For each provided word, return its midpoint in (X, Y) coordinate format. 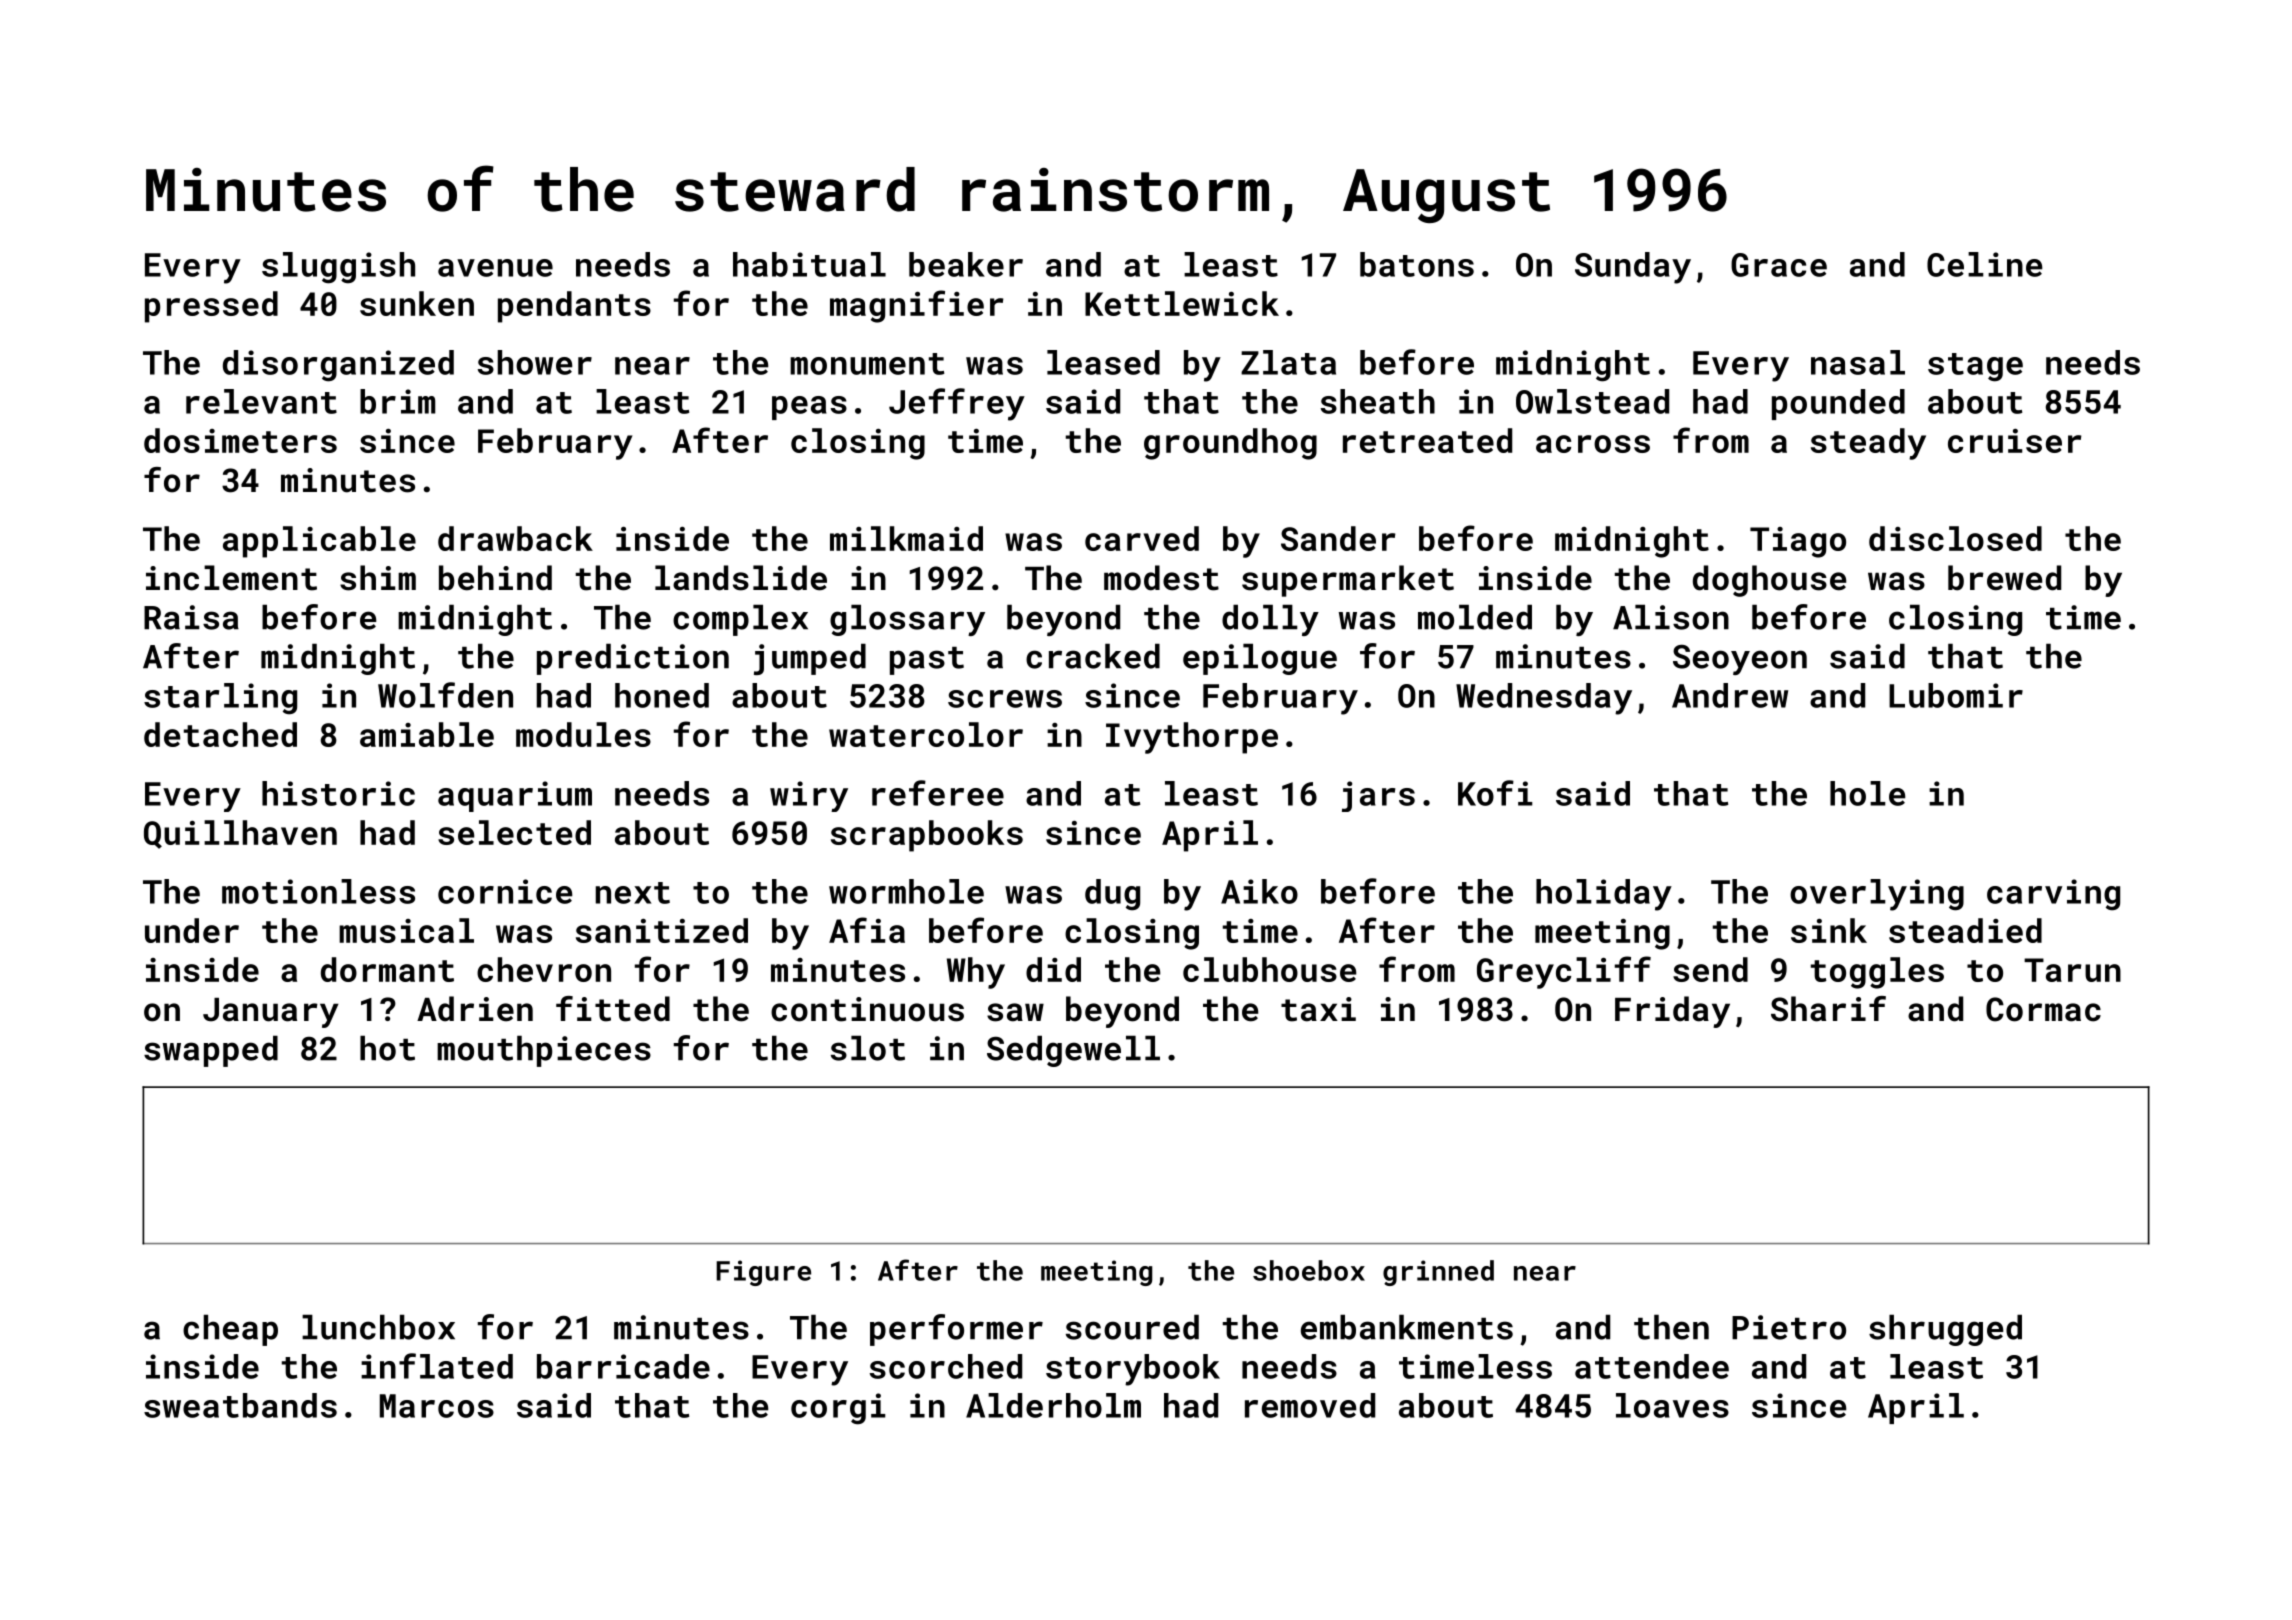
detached (220, 734)
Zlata (1288, 362)
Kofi (1495, 793)
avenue (495, 268)
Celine (1984, 264)
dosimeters (240, 440)
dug (1112, 895)
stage (1975, 367)
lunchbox (378, 1327)
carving (2053, 895)
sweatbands (240, 1405)
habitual (809, 264)
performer (956, 1330)
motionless (318, 891)
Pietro (1789, 1327)
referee (938, 793)
